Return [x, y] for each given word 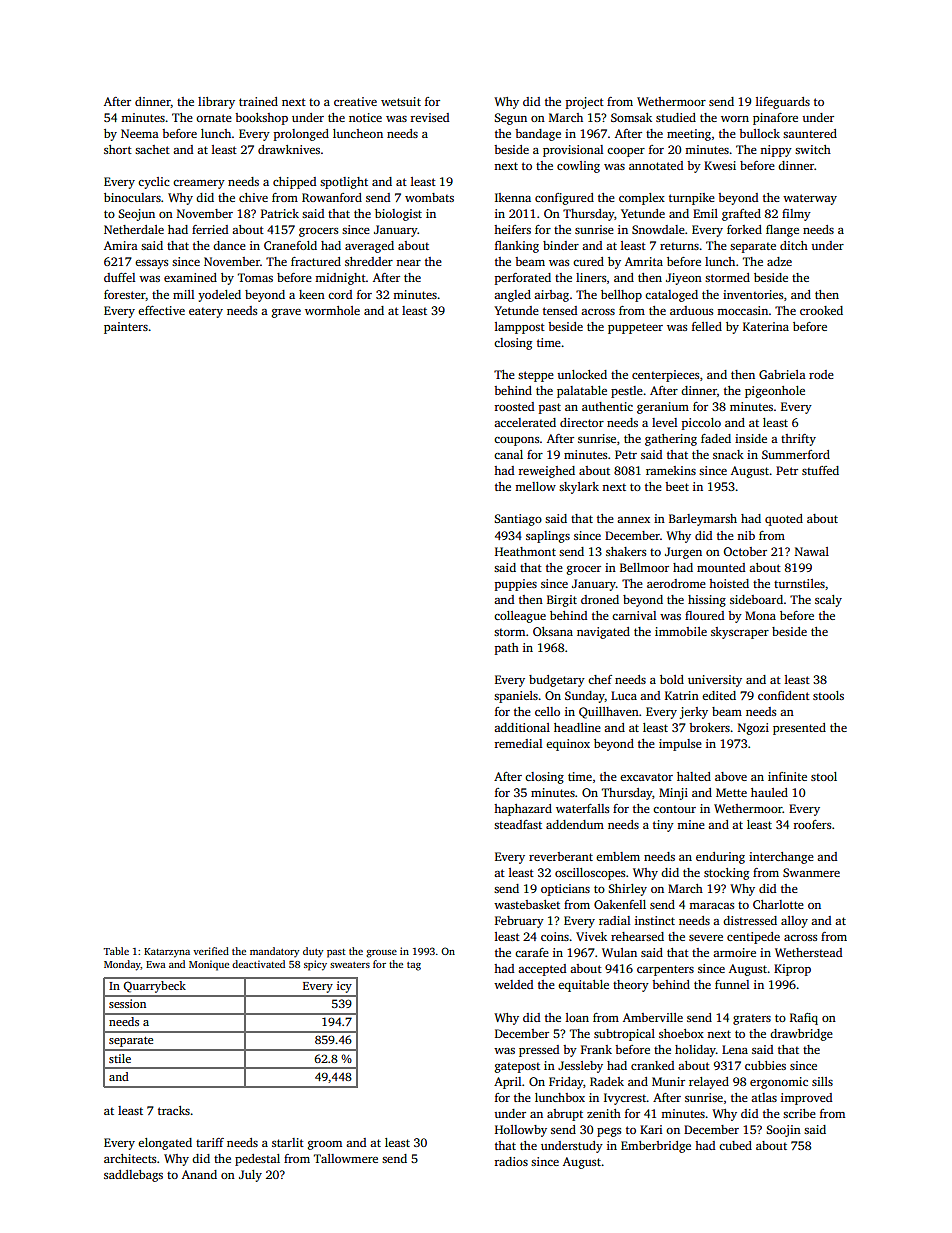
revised [430, 117]
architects [130, 1158]
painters [126, 328]
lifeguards [783, 103]
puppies [516, 585]
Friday [566, 1083]
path [507, 649]
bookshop [261, 119]
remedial [518, 743]
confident [784, 695]
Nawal [812, 551]
